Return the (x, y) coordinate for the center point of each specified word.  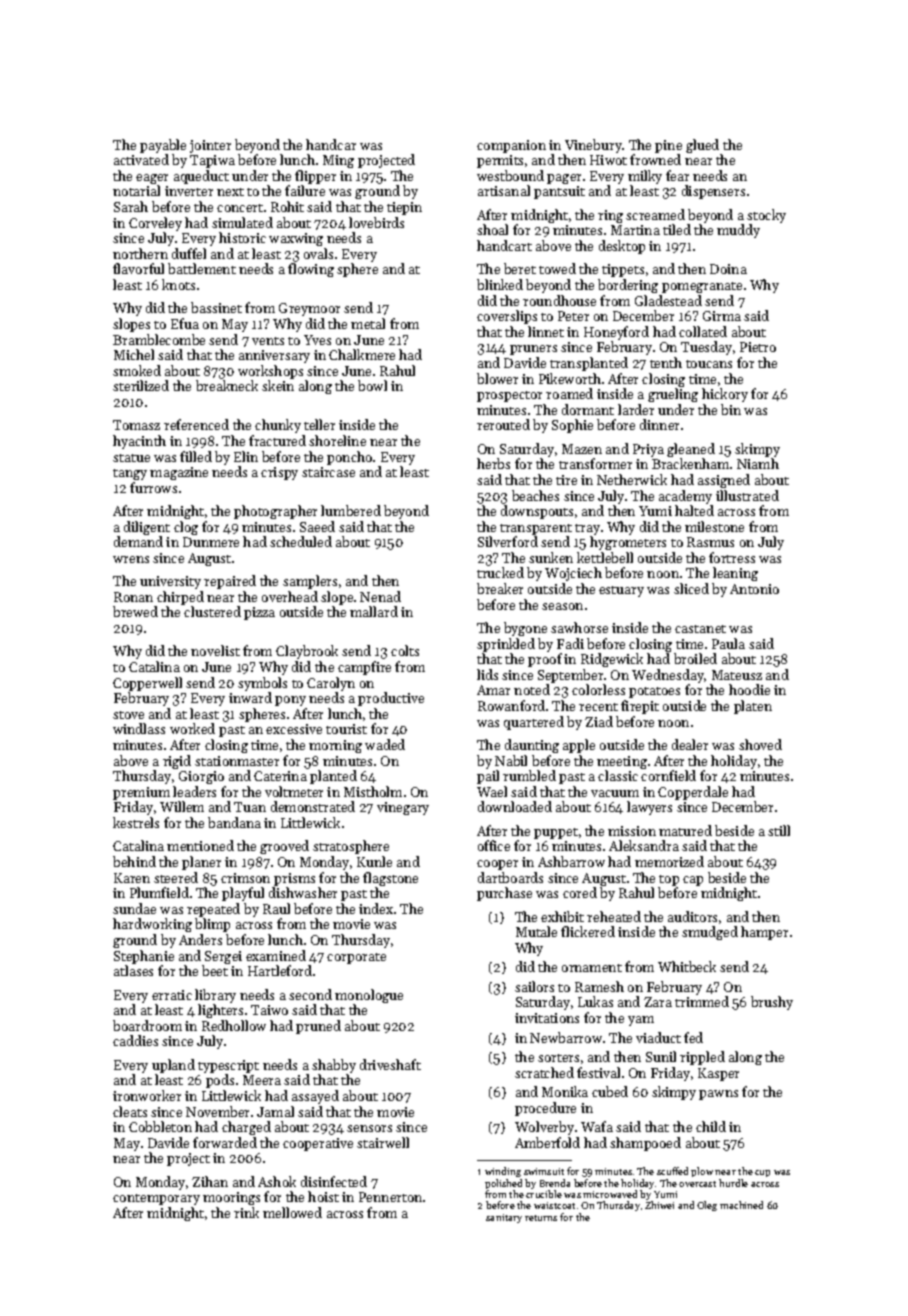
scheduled (301, 541)
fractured (277, 440)
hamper (764, 933)
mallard (374, 611)
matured (685, 830)
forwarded (225, 1142)
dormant (588, 409)
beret (520, 268)
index (376, 908)
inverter (189, 191)
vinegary (403, 808)
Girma (722, 316)
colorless (598, 689)
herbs (493, 463)
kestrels (136, 822)
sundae (134, 908)
